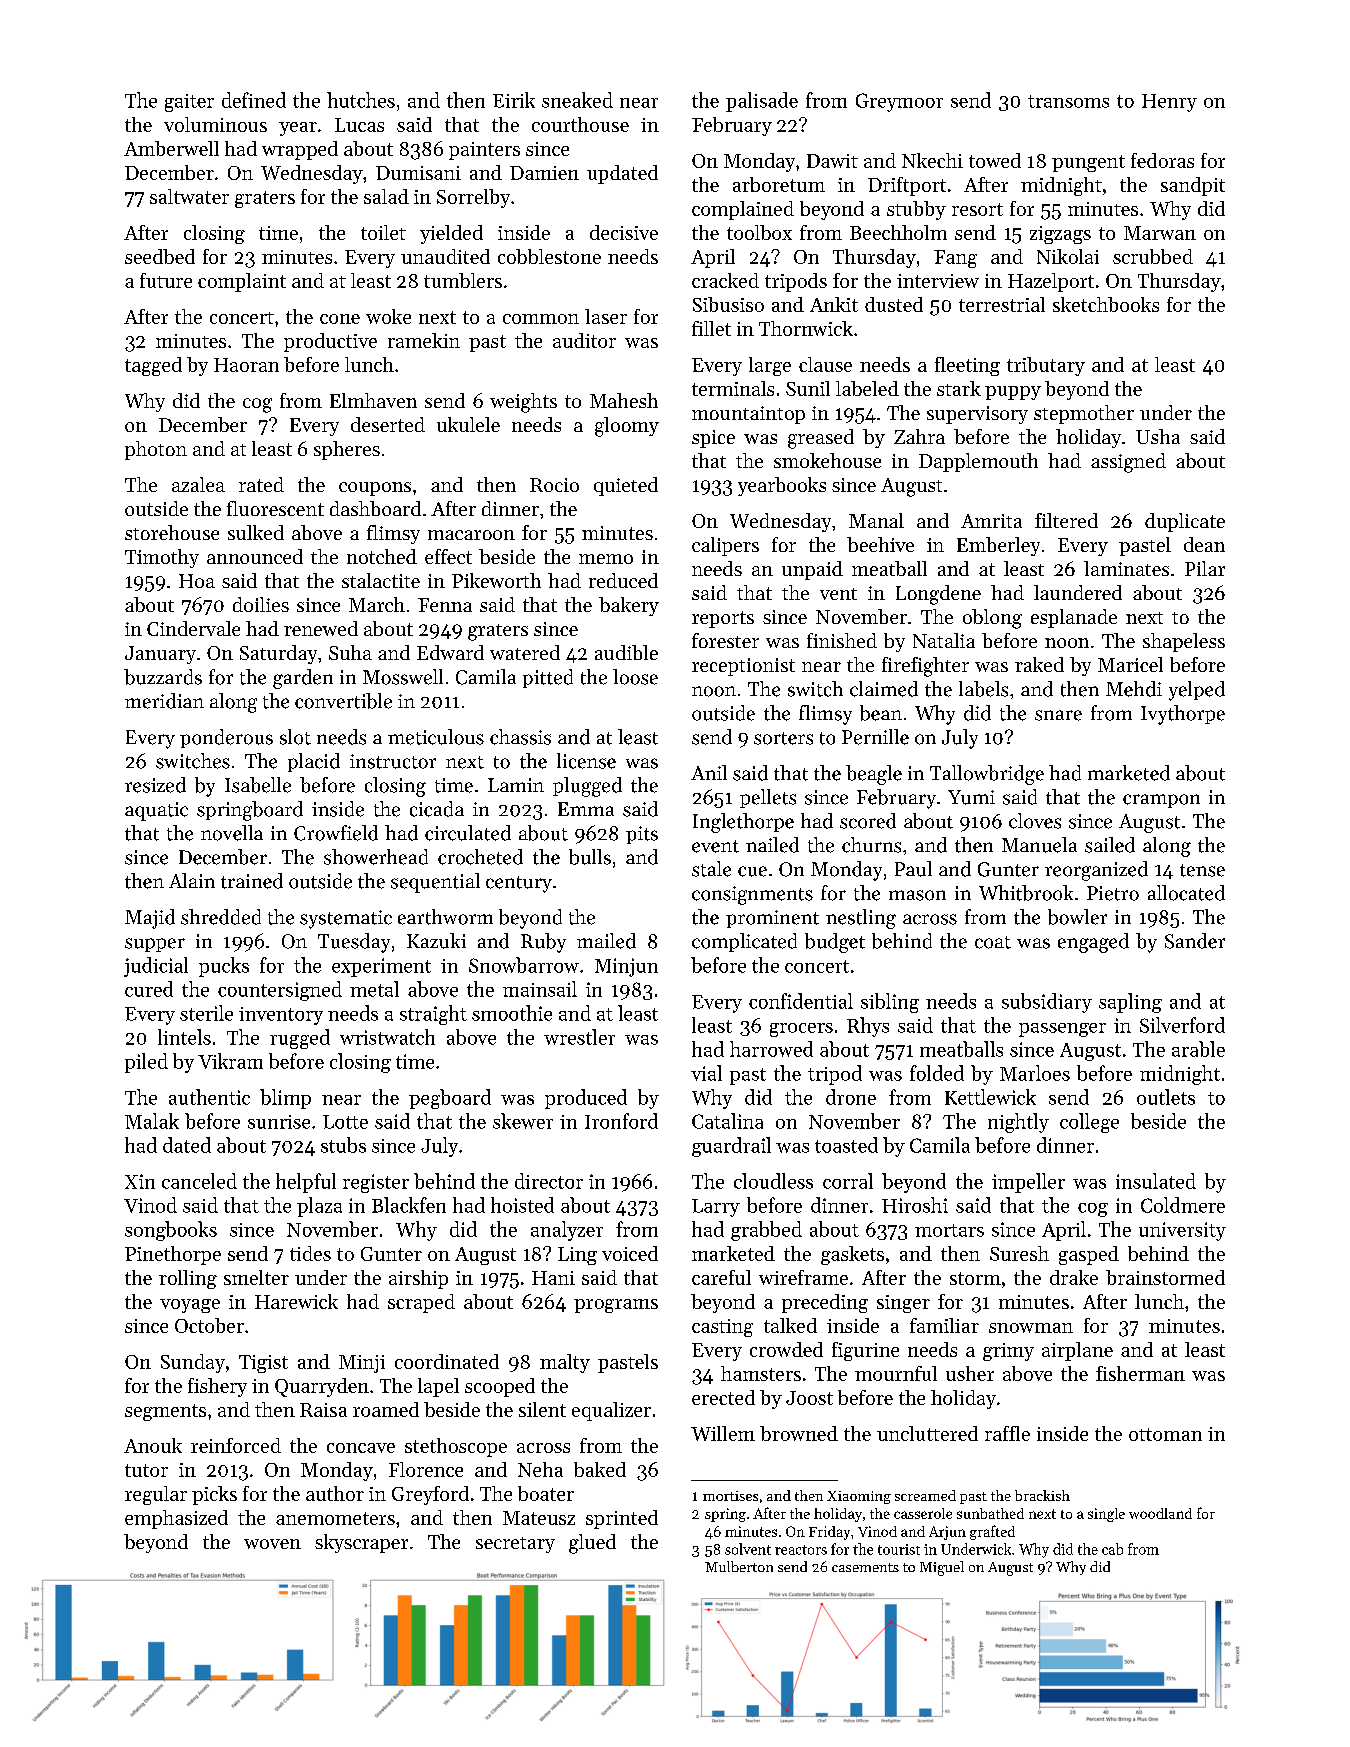 The height and width of the document is (1747, 1350). Describe the element at coordinates (721, 1277) in the document. I see `careful` at that location.
